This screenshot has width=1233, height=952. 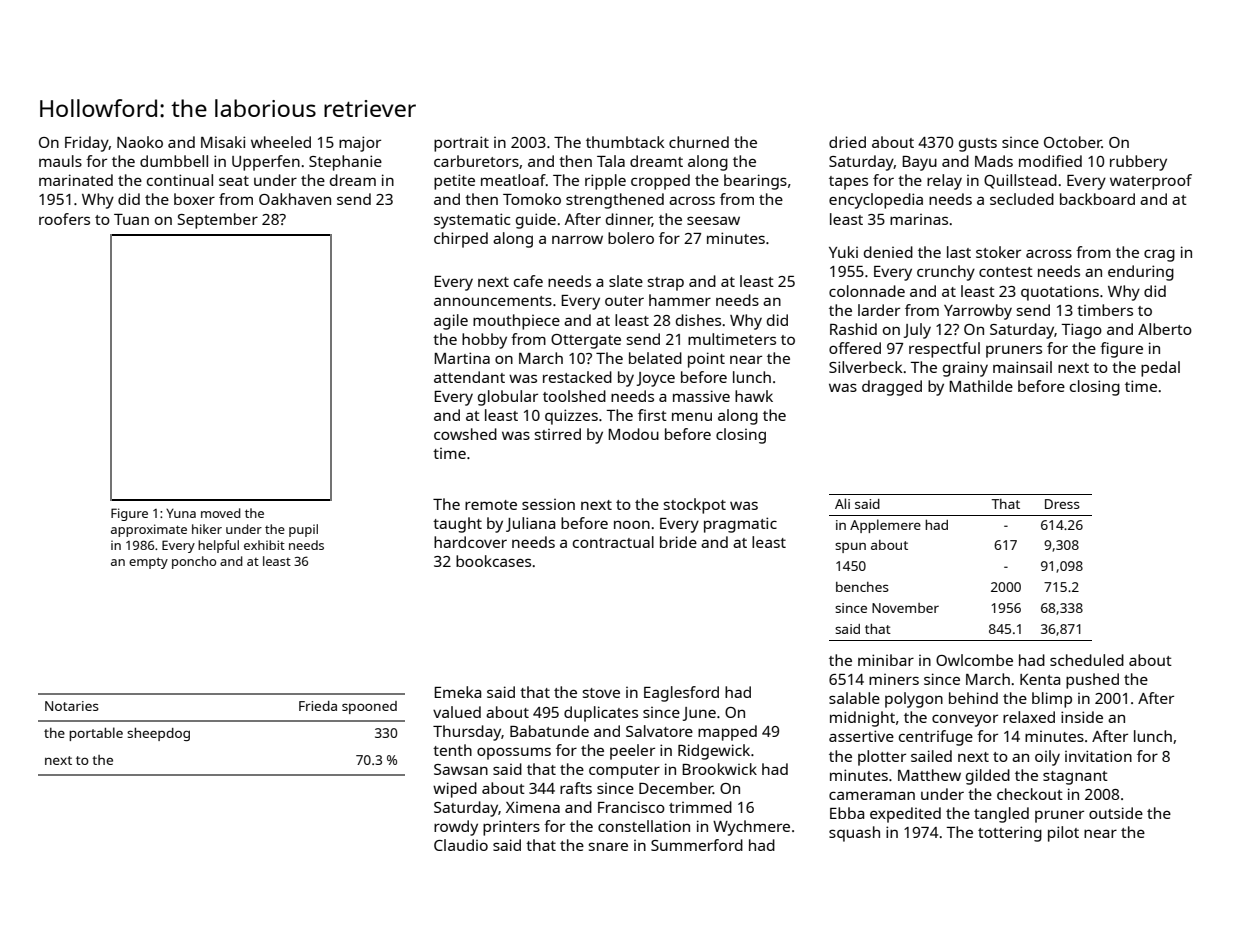 What do you see at coordinates (1160, 369) in the screenshot?
I see `pedal` at bounding box center [1160, 369].
